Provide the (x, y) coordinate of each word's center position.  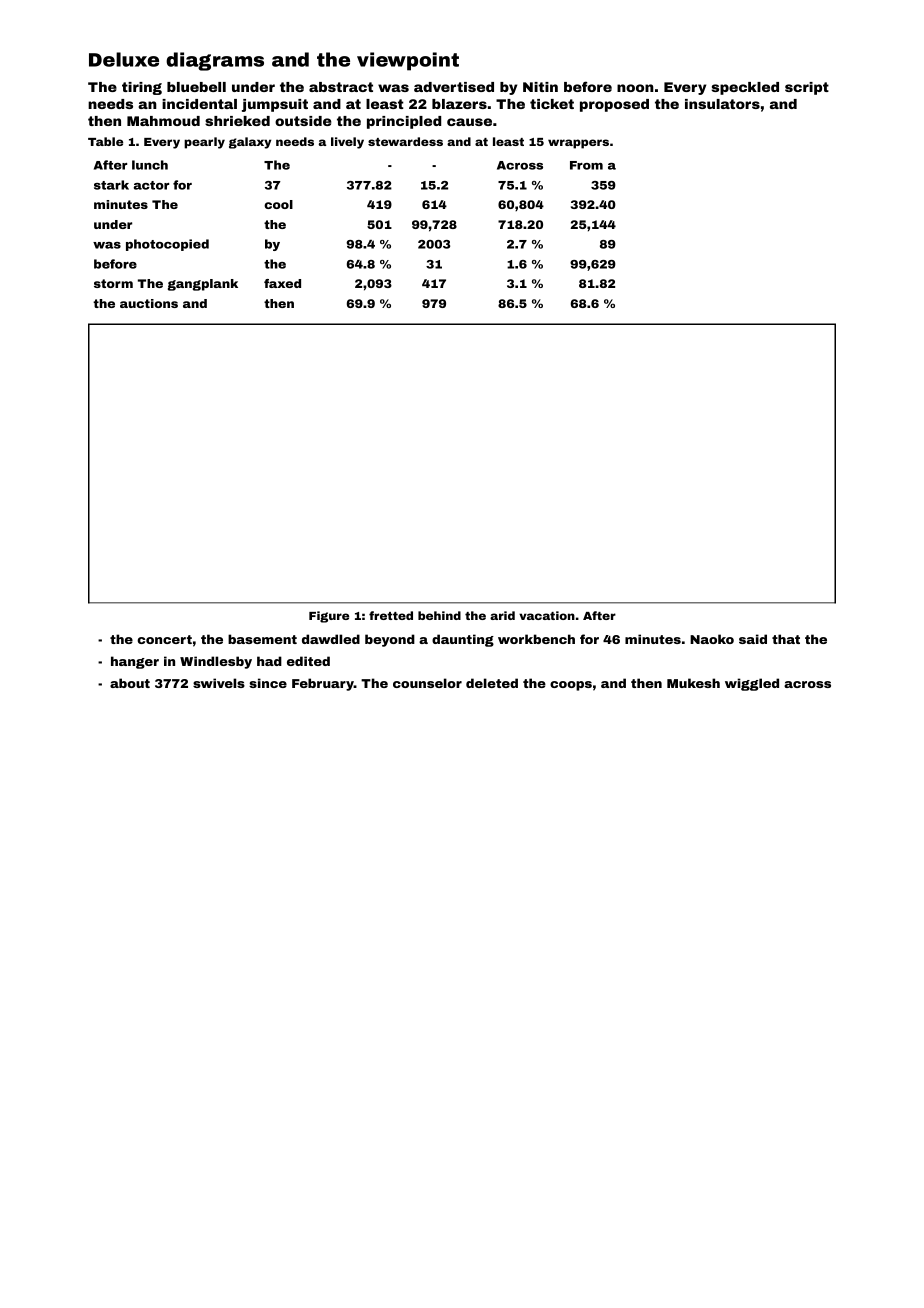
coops (571, 686)
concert (164, 639)
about (130, 683)
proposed (614, 105)
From (586, 165)
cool (278, 204)
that (786, 639)
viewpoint (408, 61)
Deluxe (124, 59)
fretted (391, 615)
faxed (282, 283)
